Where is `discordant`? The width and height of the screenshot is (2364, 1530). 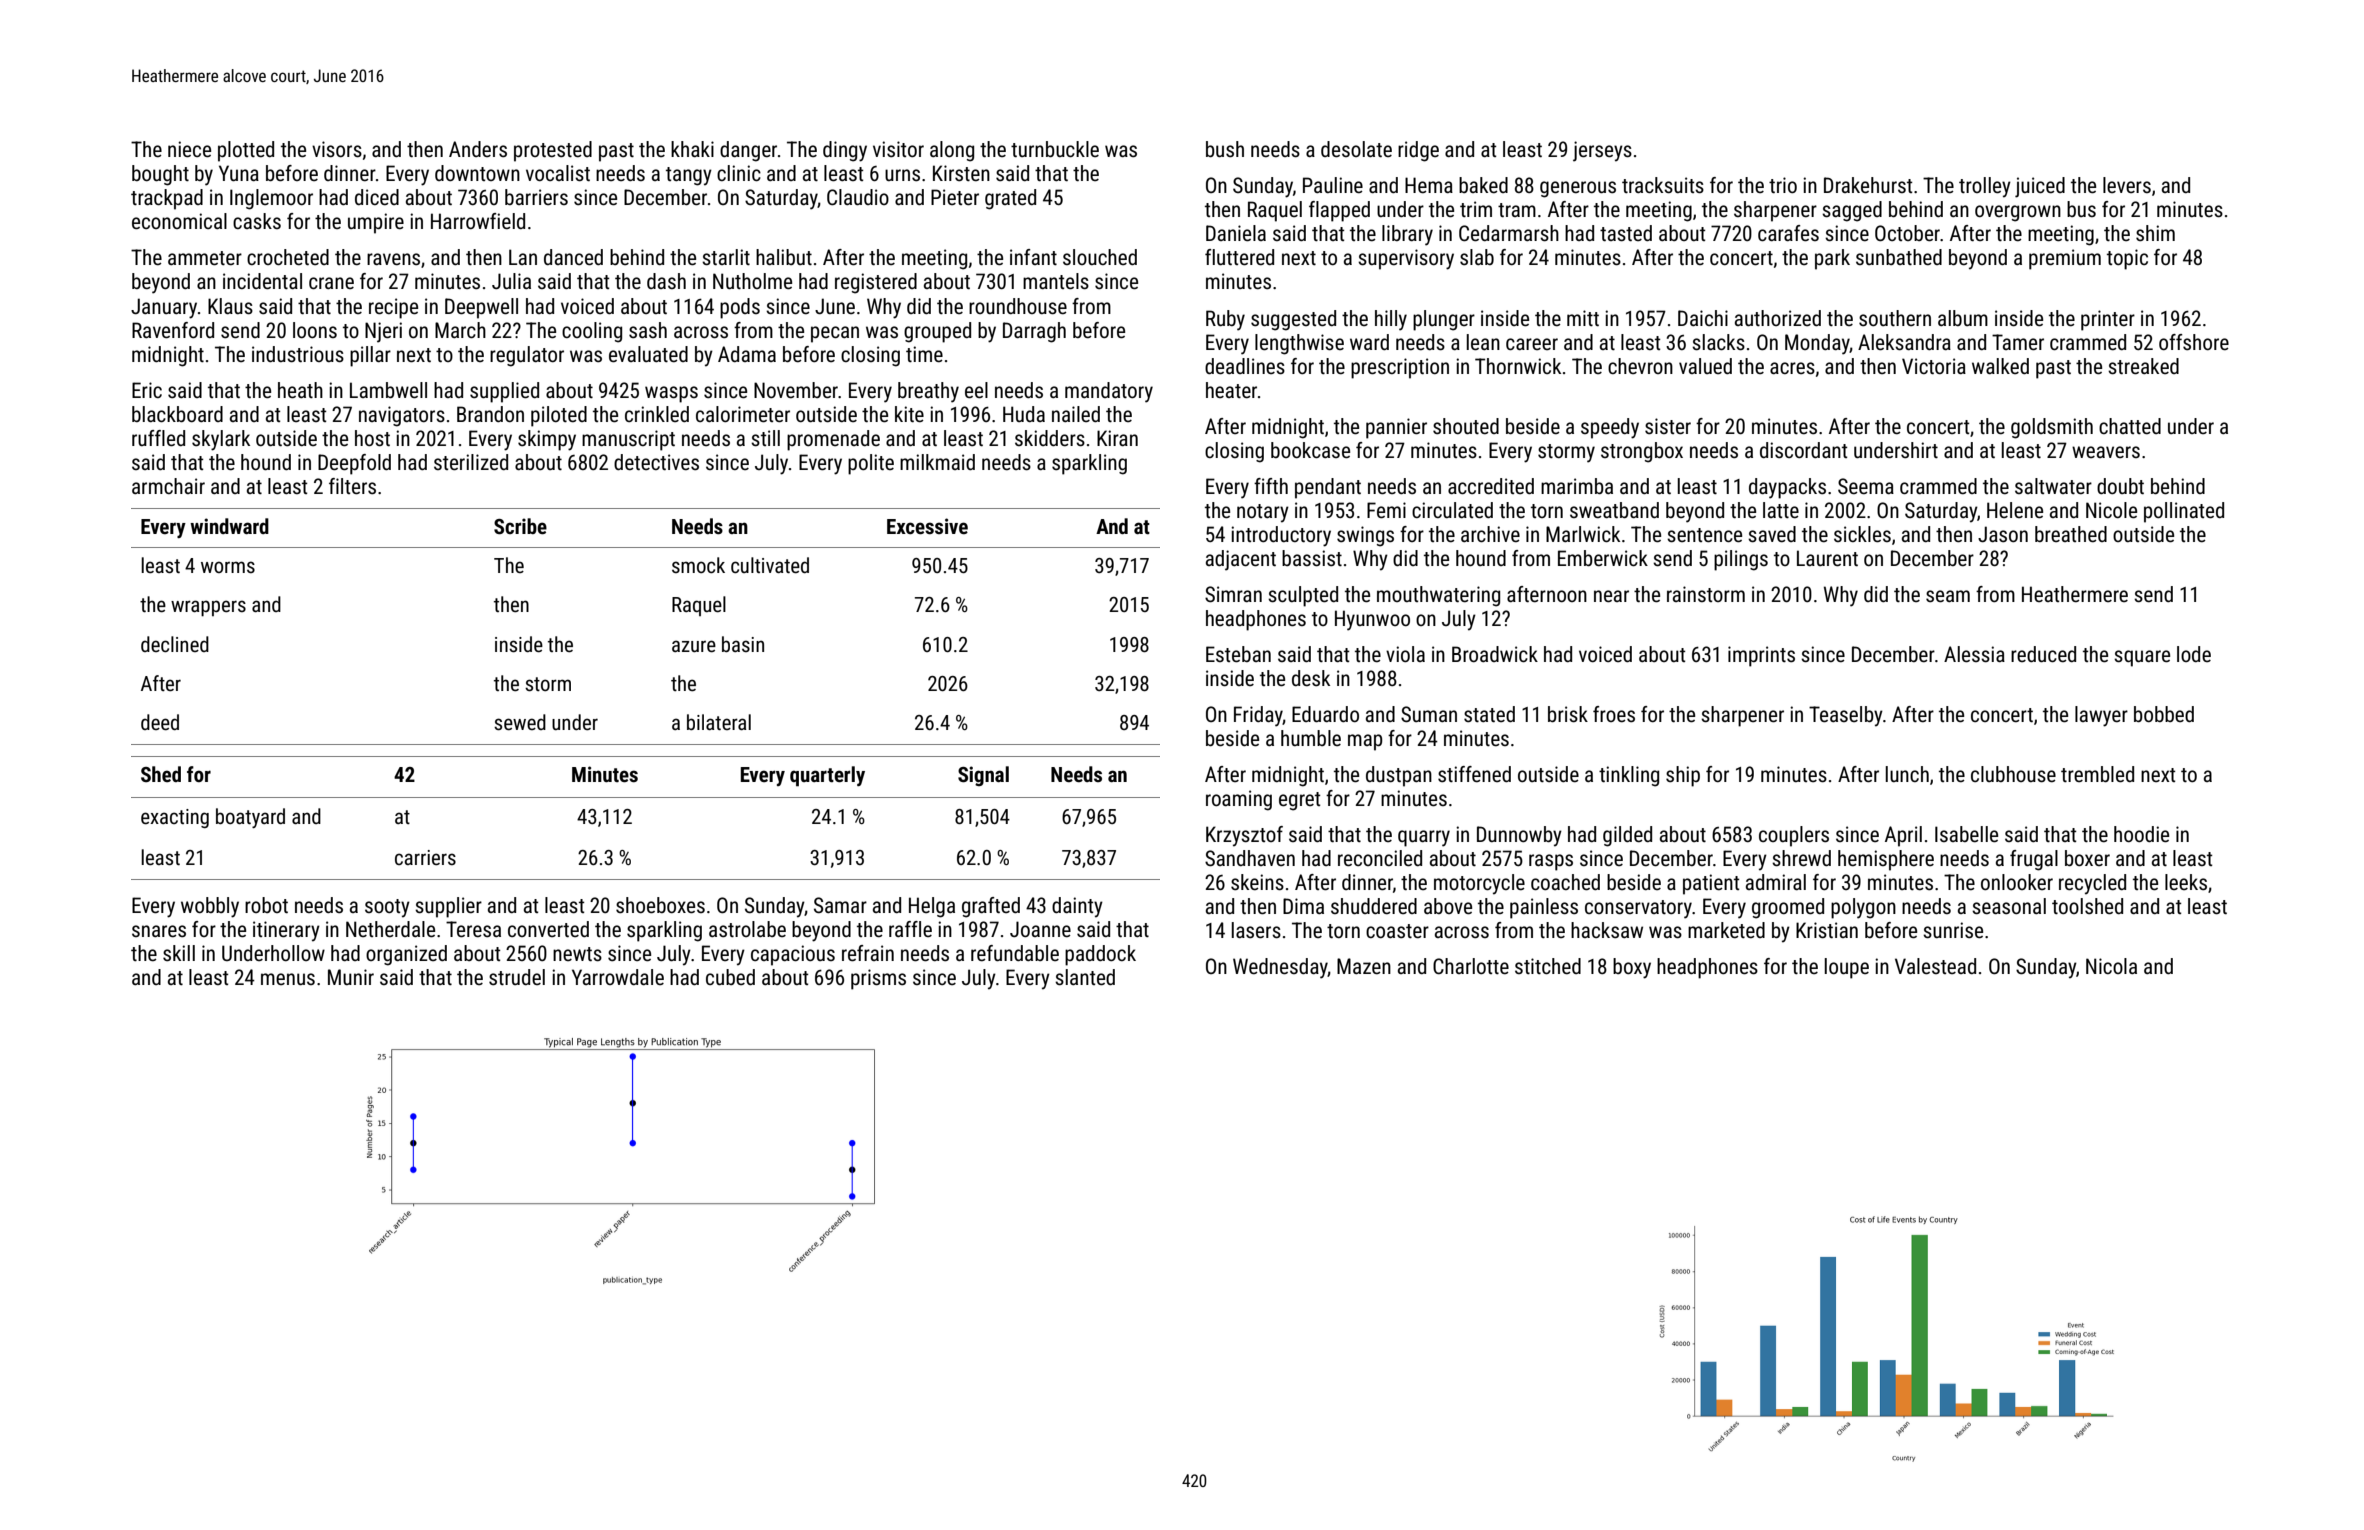 discordant is located at coordinates (1804, 450).
